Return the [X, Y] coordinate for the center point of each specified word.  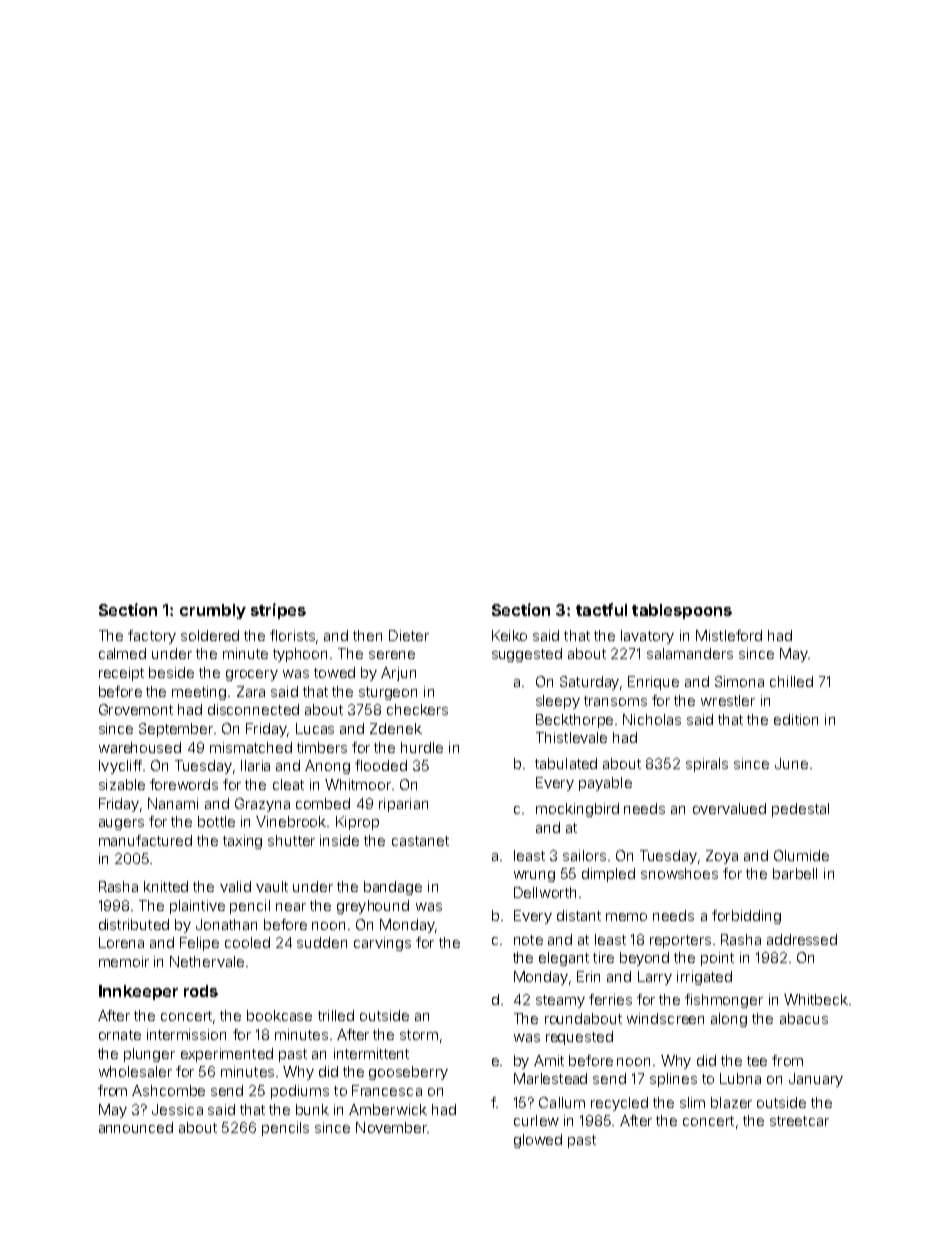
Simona [739, 681]
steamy [560, 1001]
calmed [122, 653]
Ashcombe [168, 1090]
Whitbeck [816, 999]
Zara [251, 691]
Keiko [509, 635]
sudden [322, 942]
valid [235, 886]
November [391, 1127]
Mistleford [729, 635]
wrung [534, 876]
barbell [795, 873]
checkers [417, 709]
